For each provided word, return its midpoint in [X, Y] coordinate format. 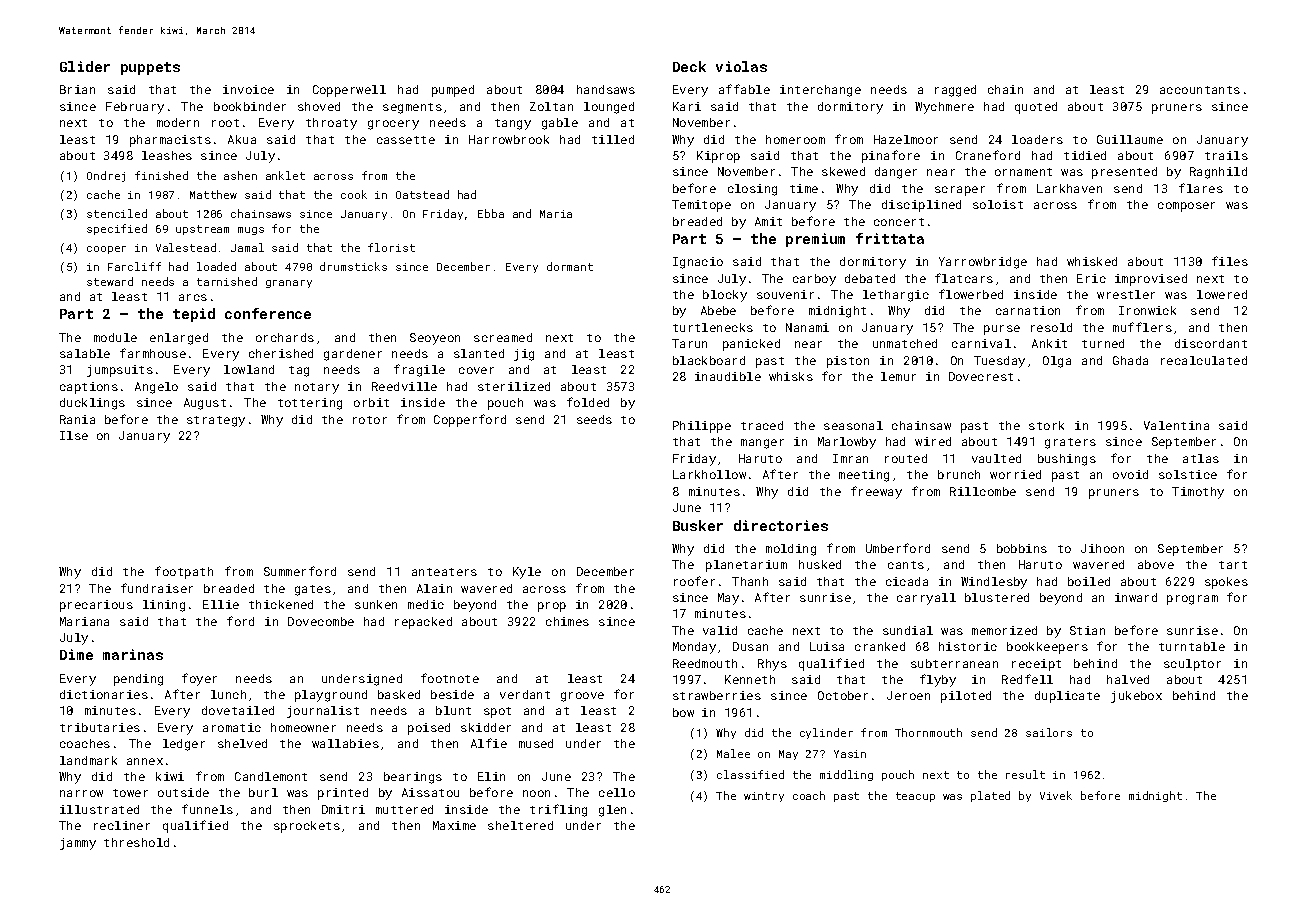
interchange [820, 91]
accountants [1200, 90]
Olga [1057, 362]
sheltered [520, 825]
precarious [96, 606]
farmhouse [153, 353]
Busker [698, 525]
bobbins [1022, 548]
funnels [207, 809]
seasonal [853, 425]
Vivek [1056, 795]
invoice [248, 89]
